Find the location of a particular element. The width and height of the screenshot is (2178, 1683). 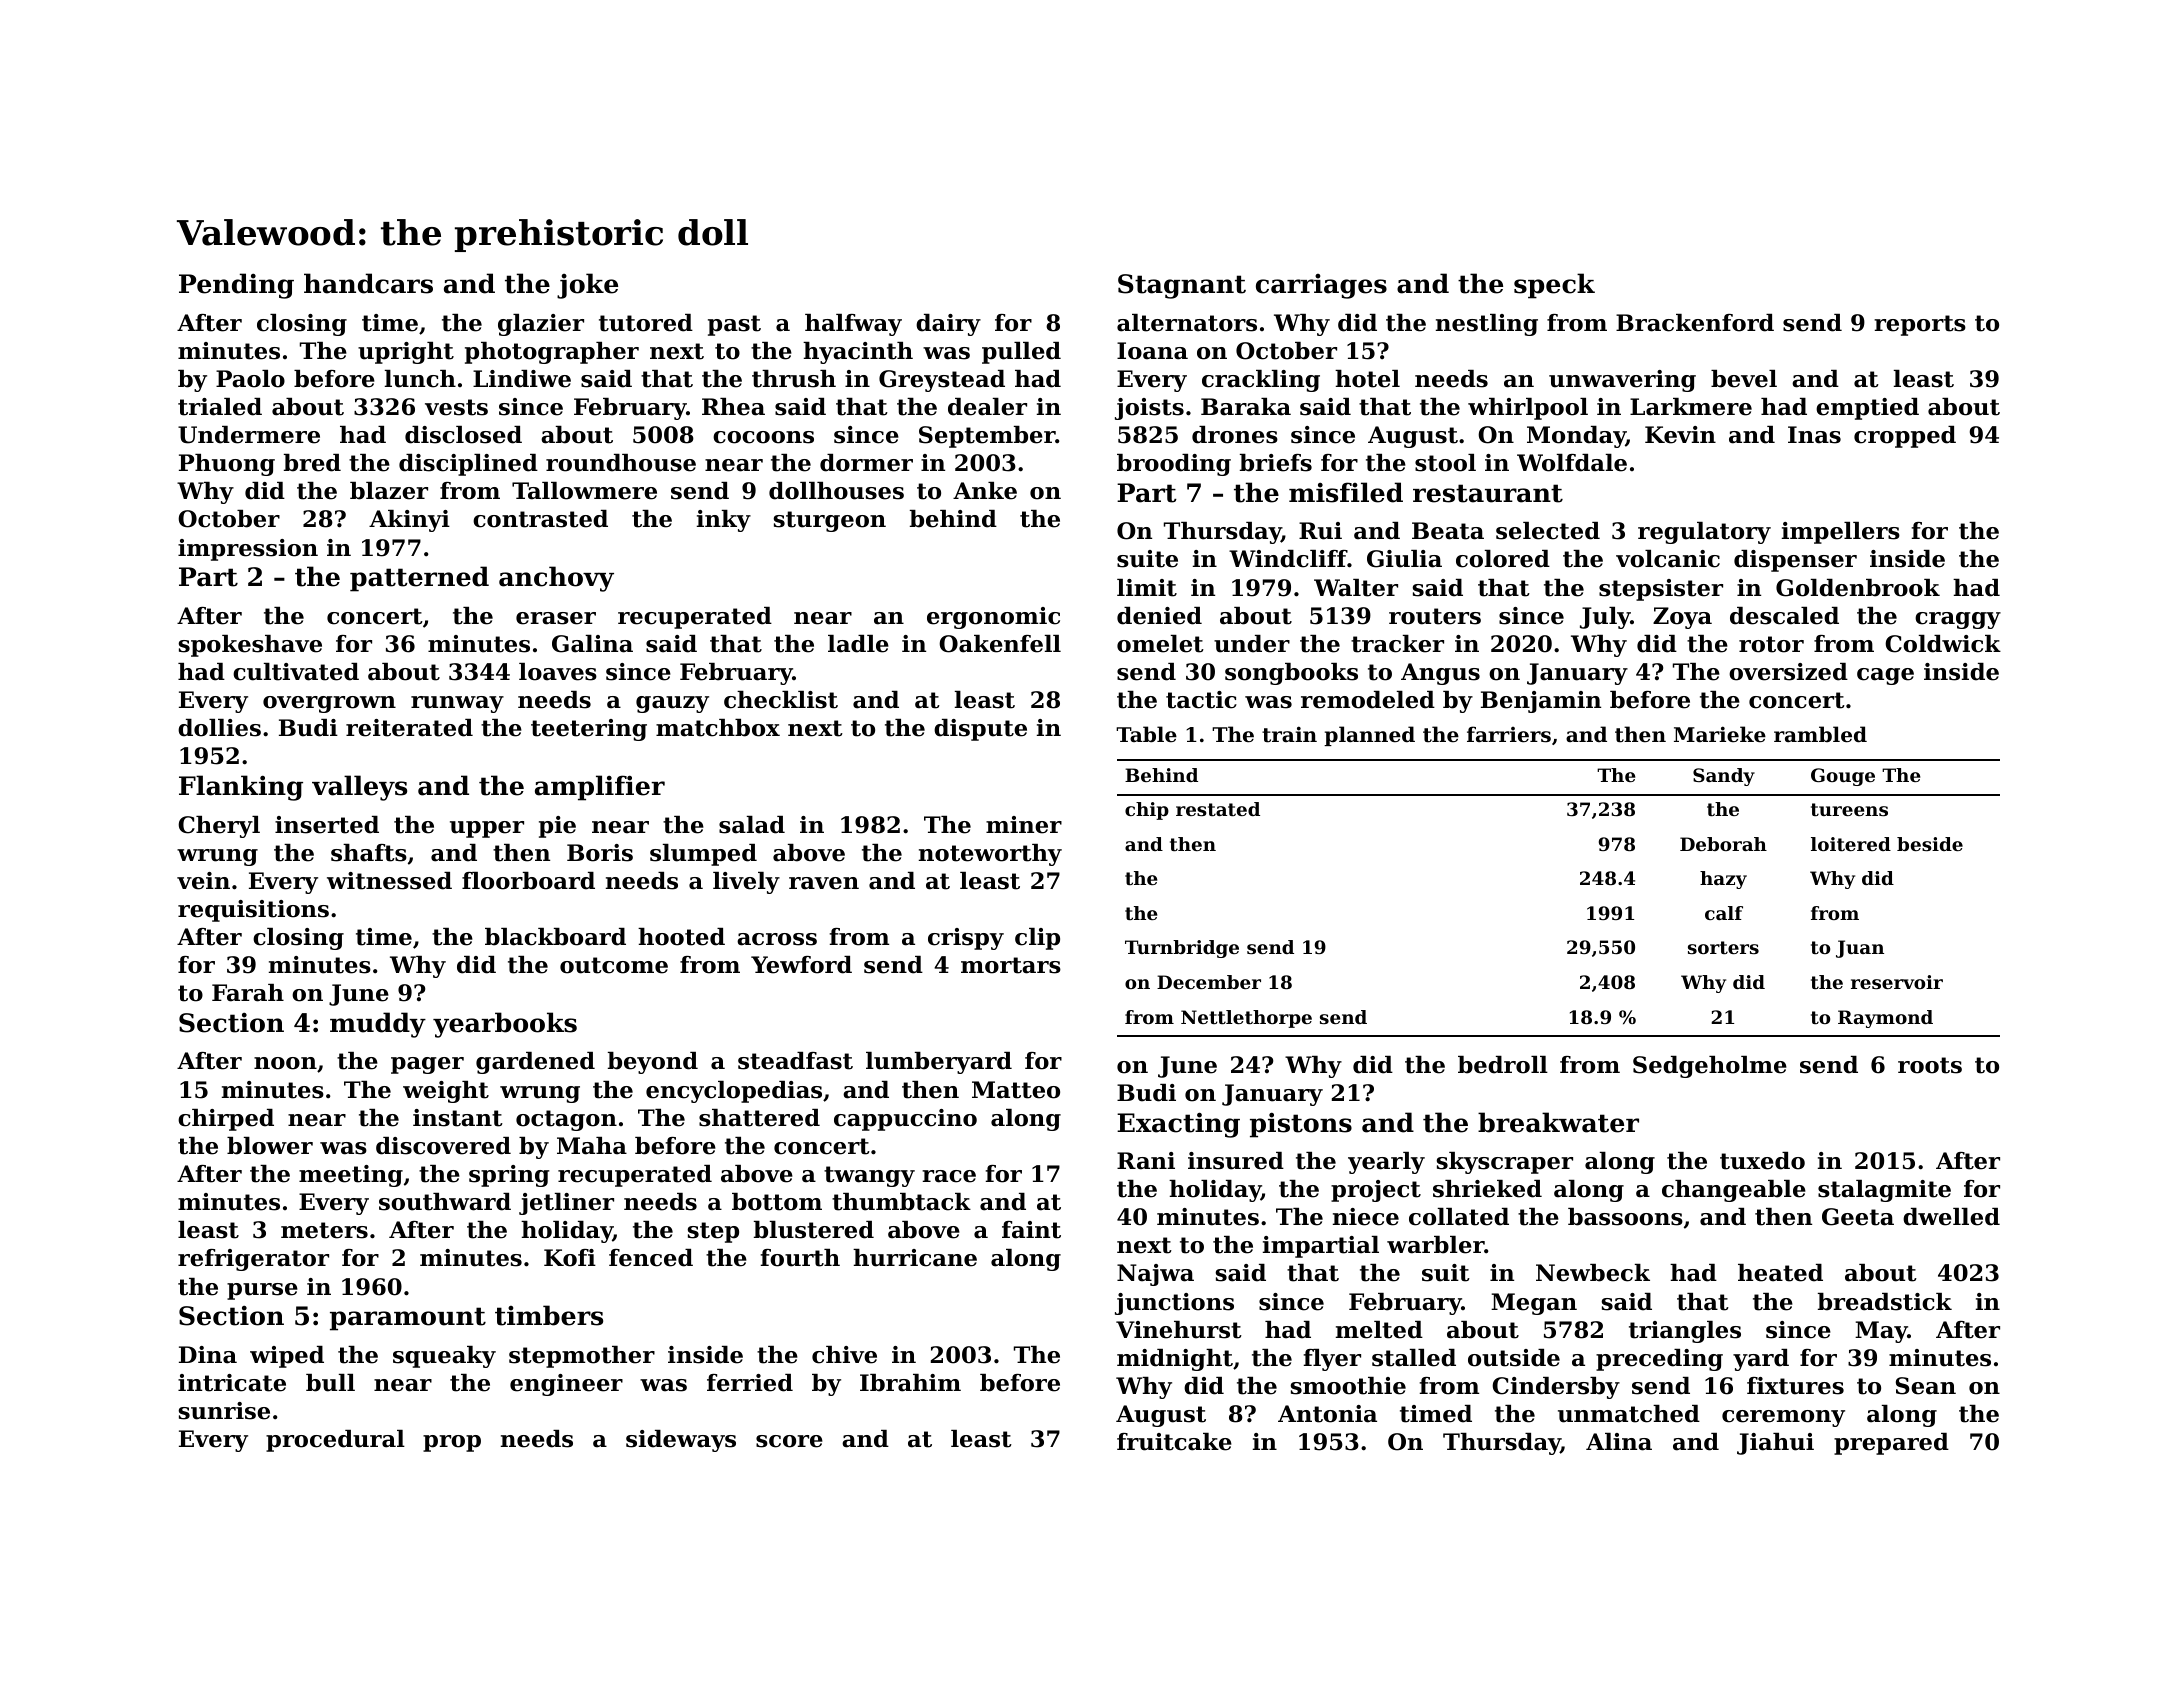

procedural is located at coordinates (335, 1441).
